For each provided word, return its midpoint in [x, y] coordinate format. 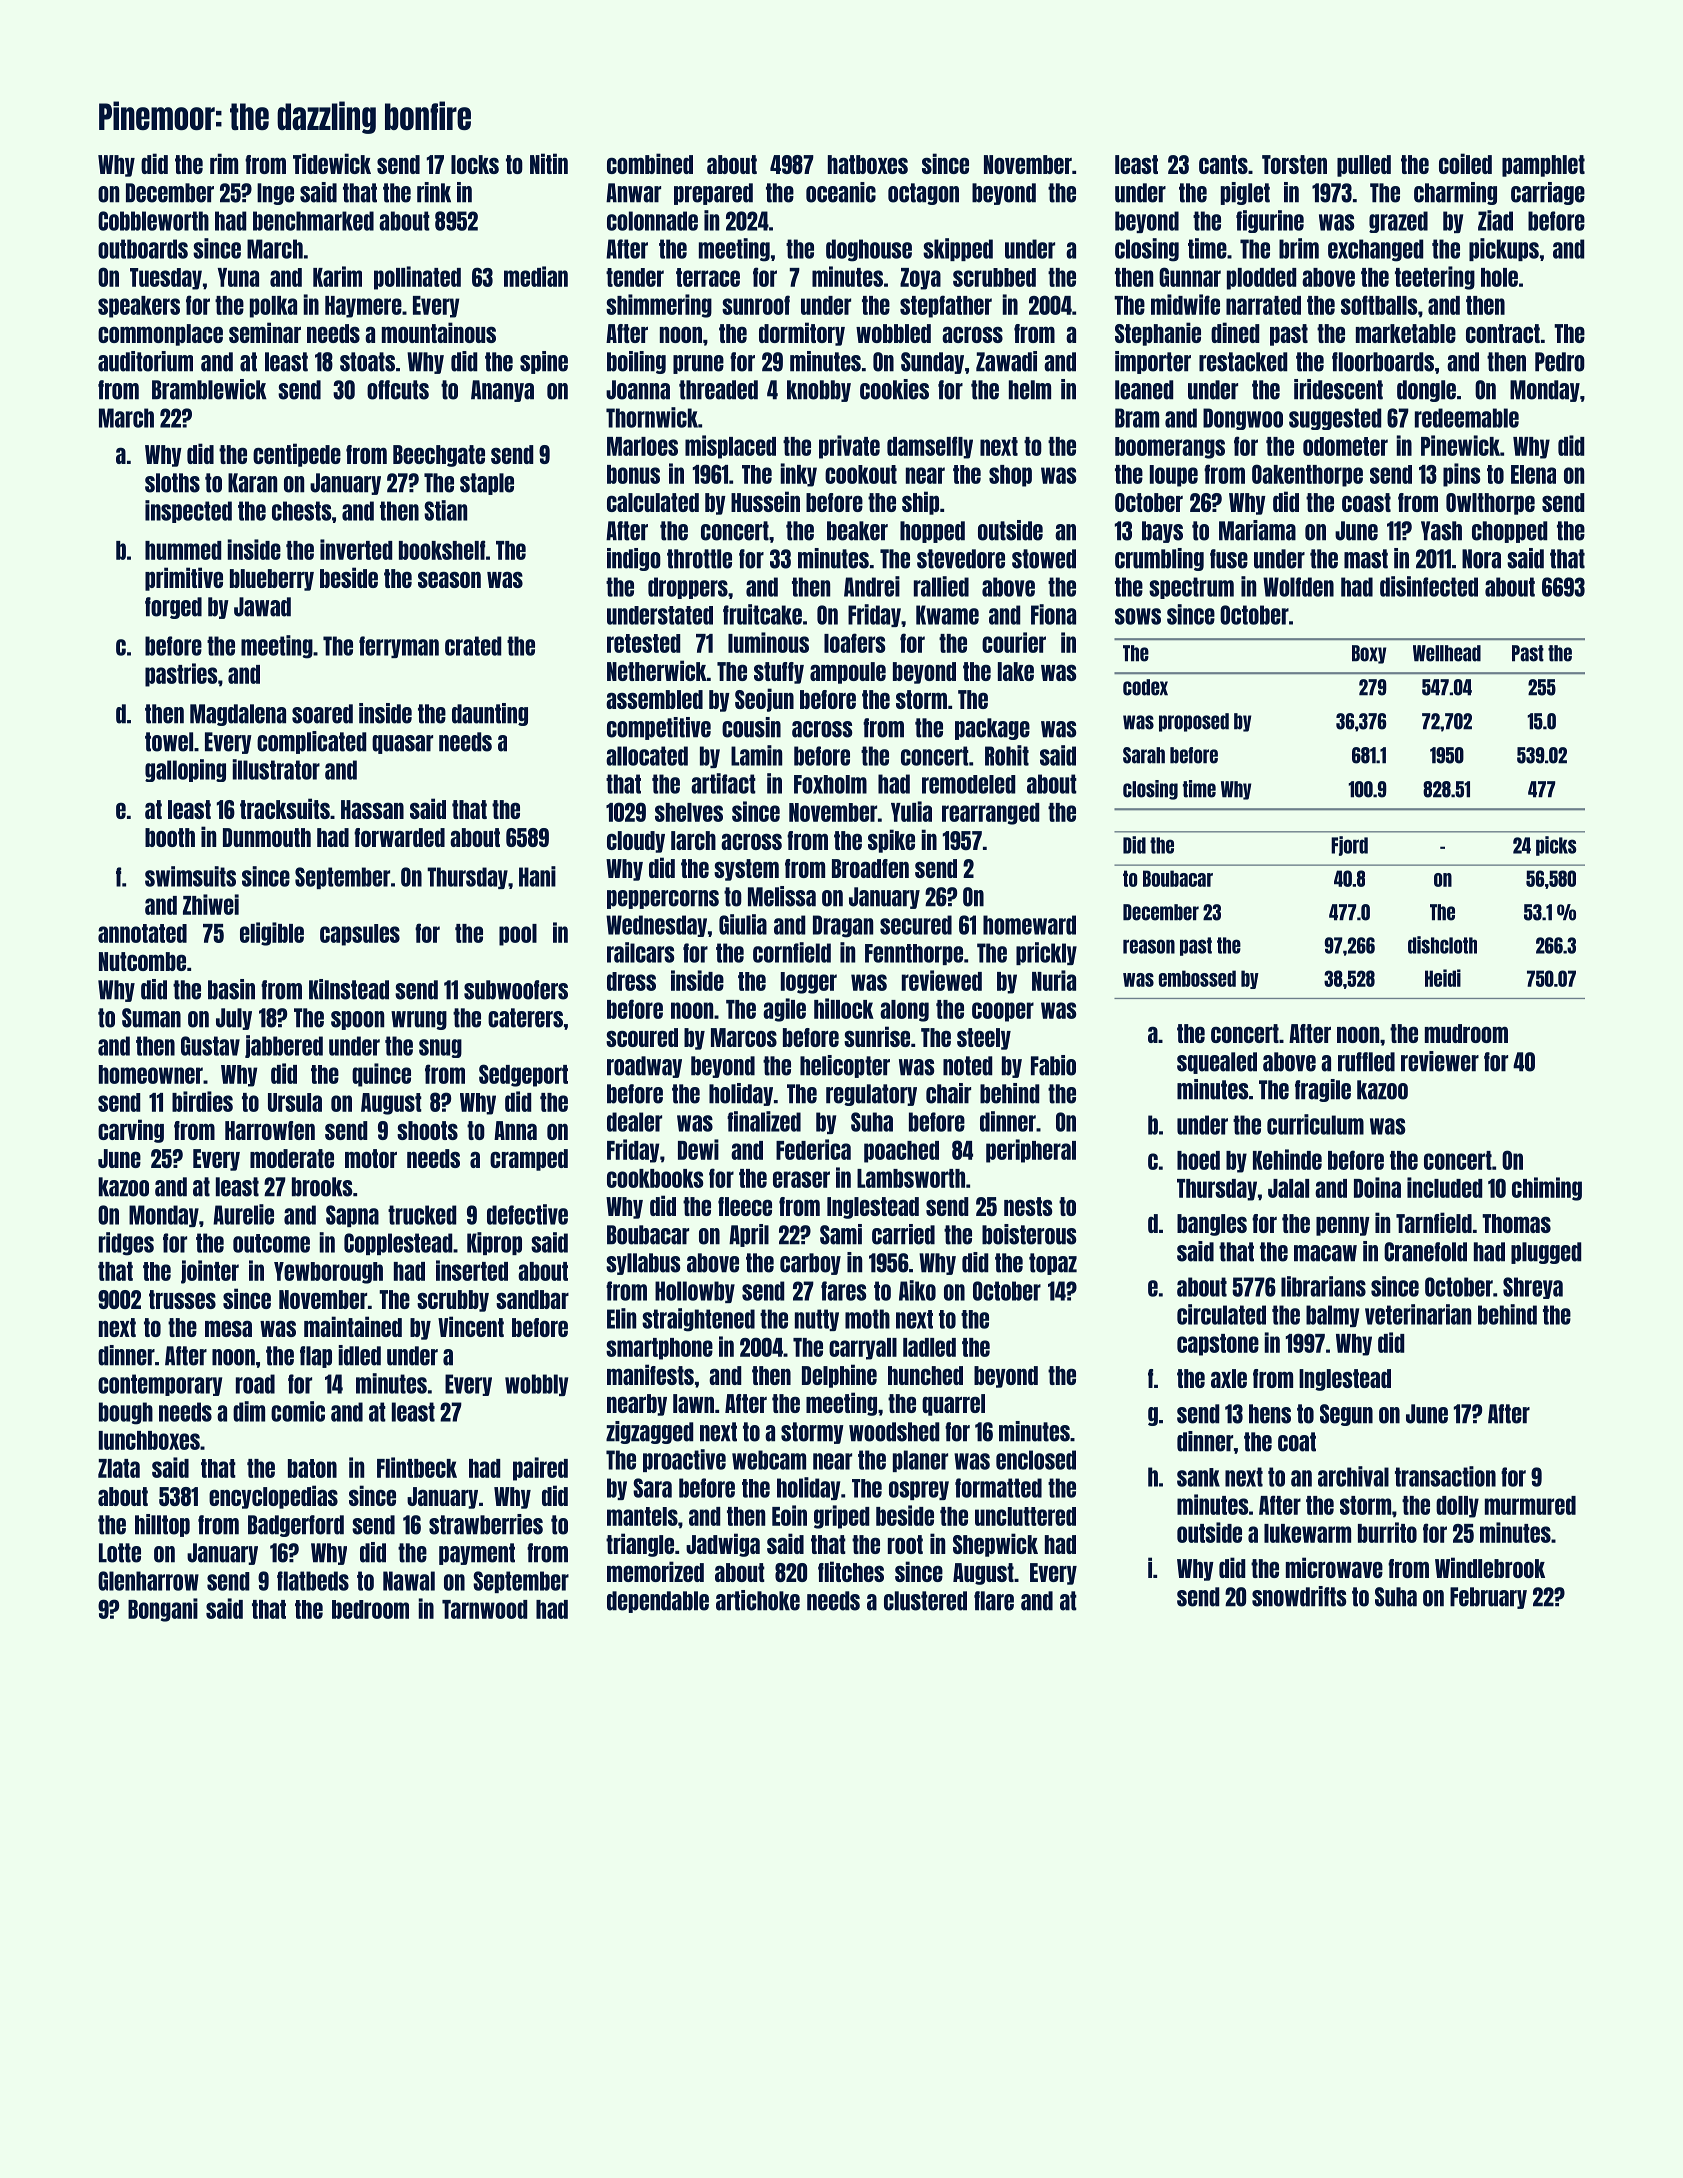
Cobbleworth [153, 221]
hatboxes [868, 164]
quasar [402, 744]
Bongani [163, 1610]
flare [994, 1601]
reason [1149, 946]
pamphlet [1543, 166]
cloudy [636, 842]
